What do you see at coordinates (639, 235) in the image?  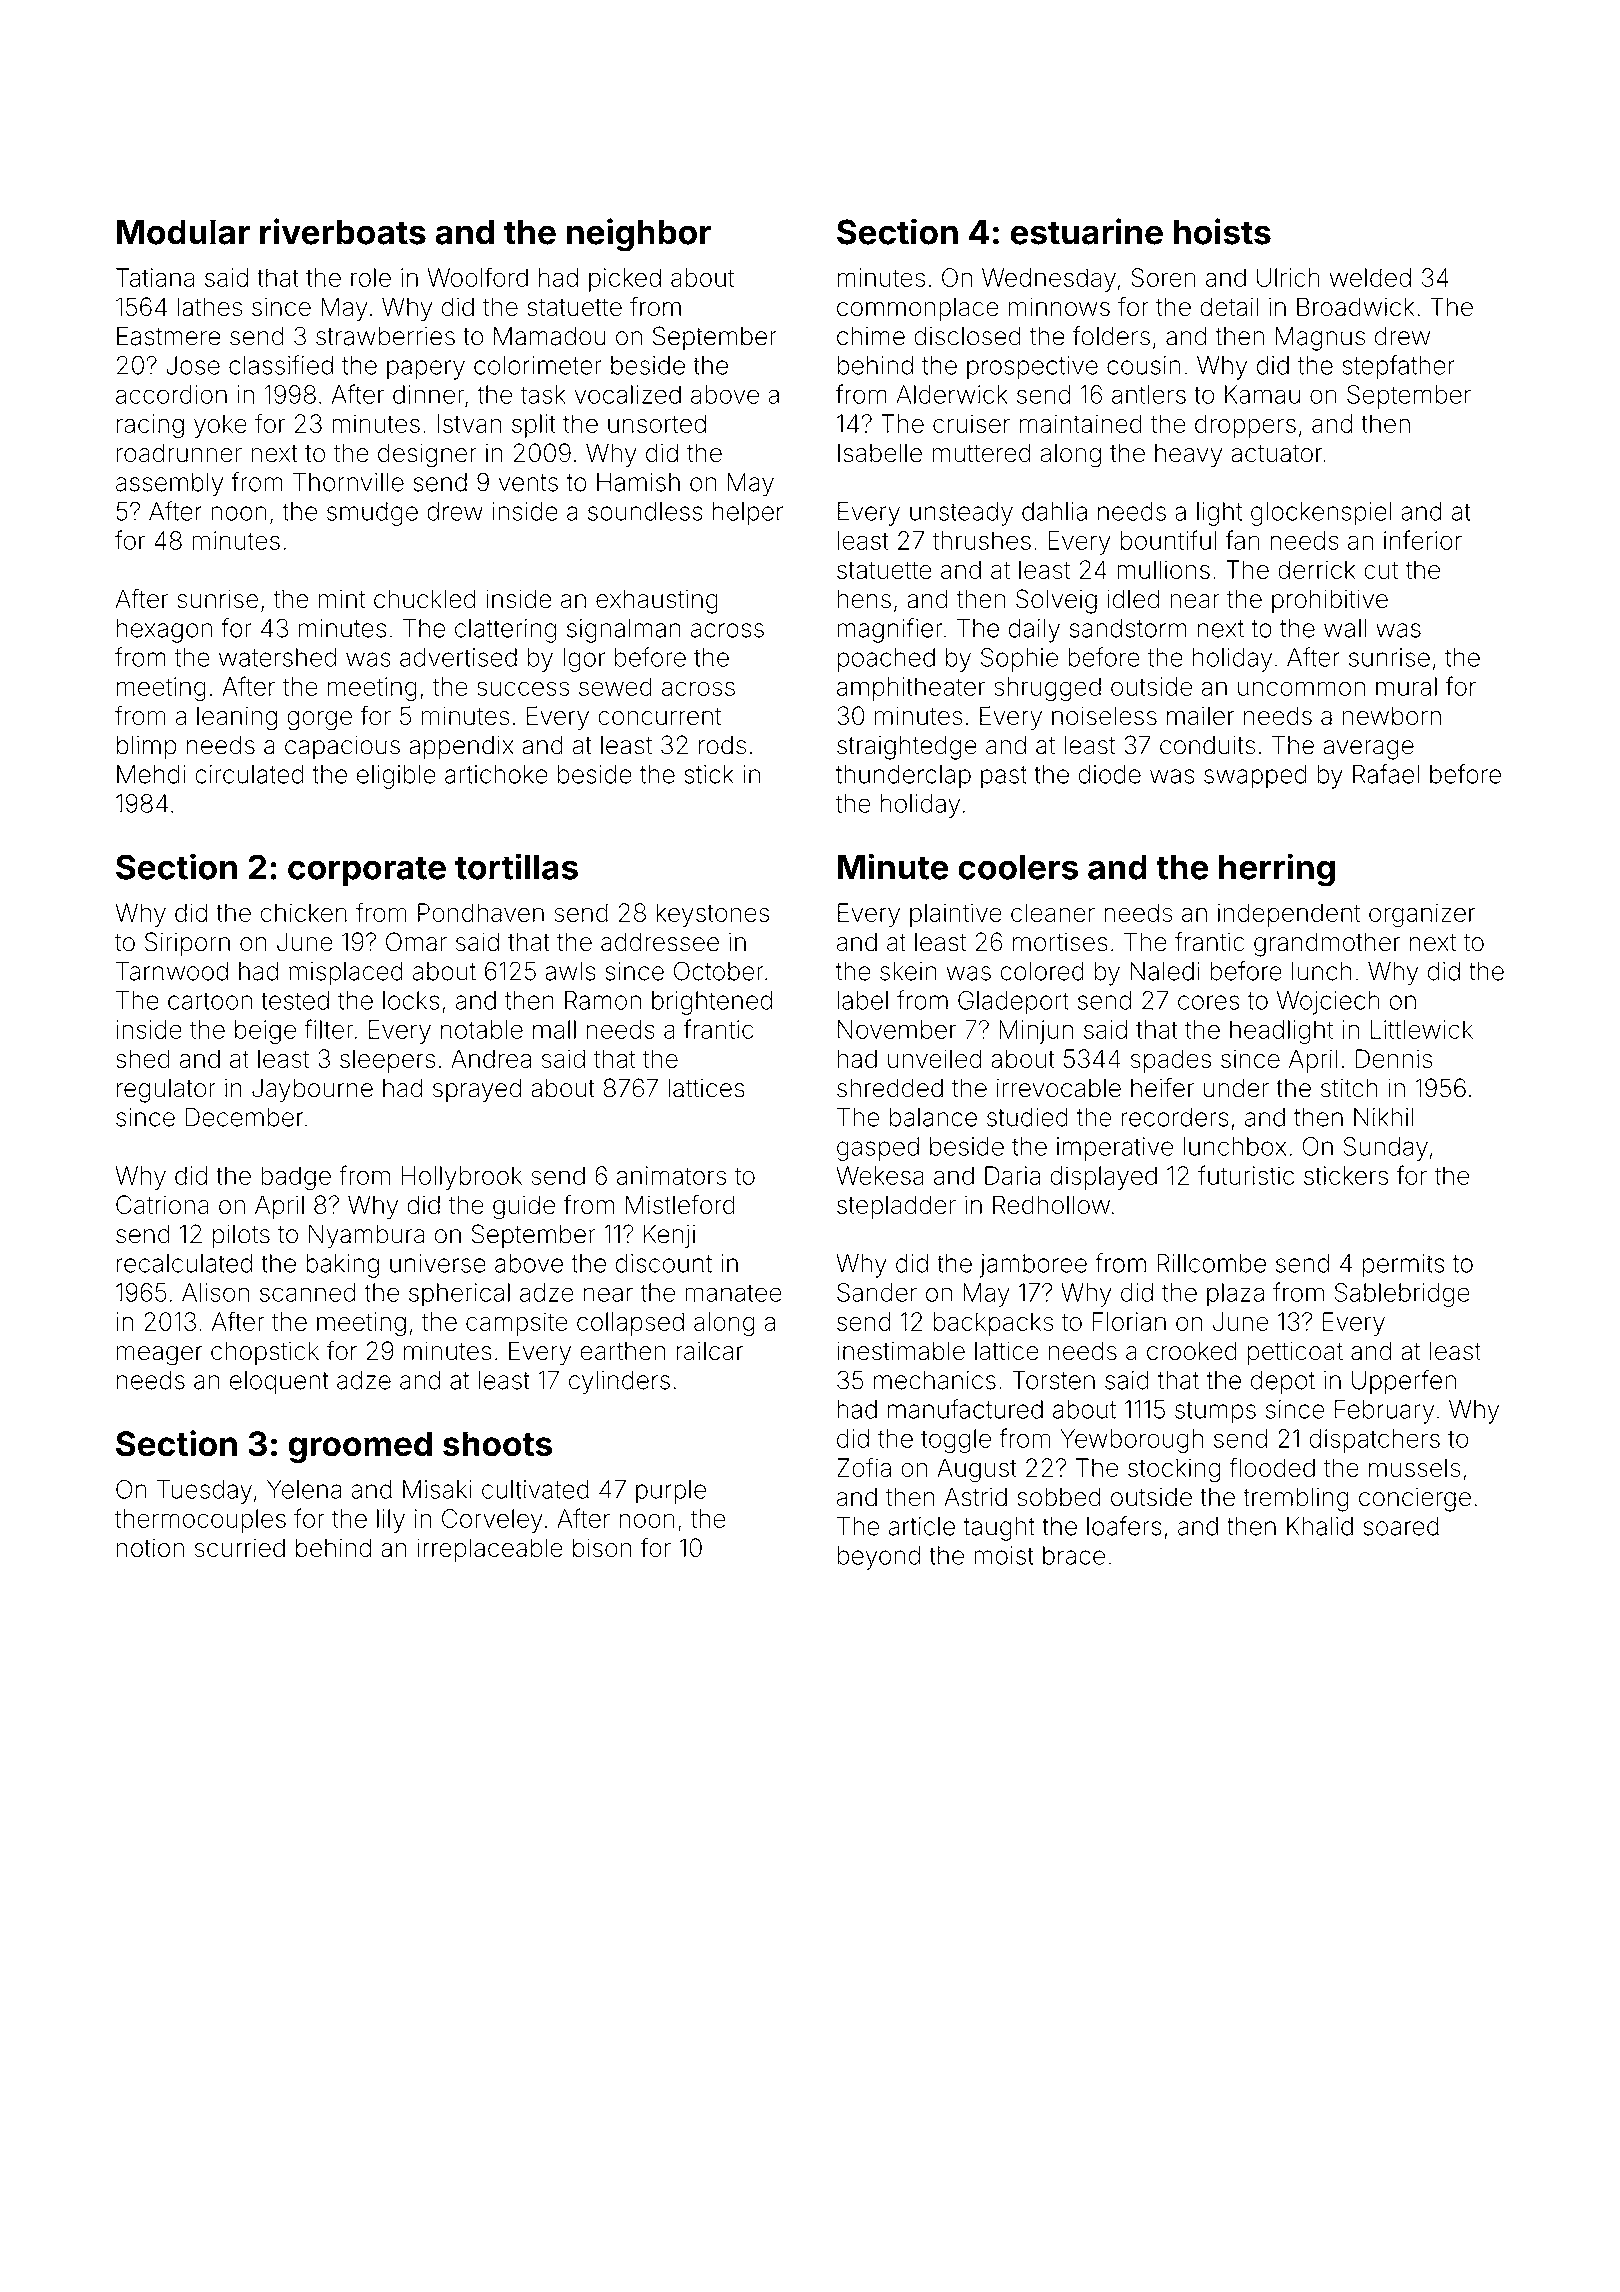 I see `neighbor` at bounding box center [639, 235].
